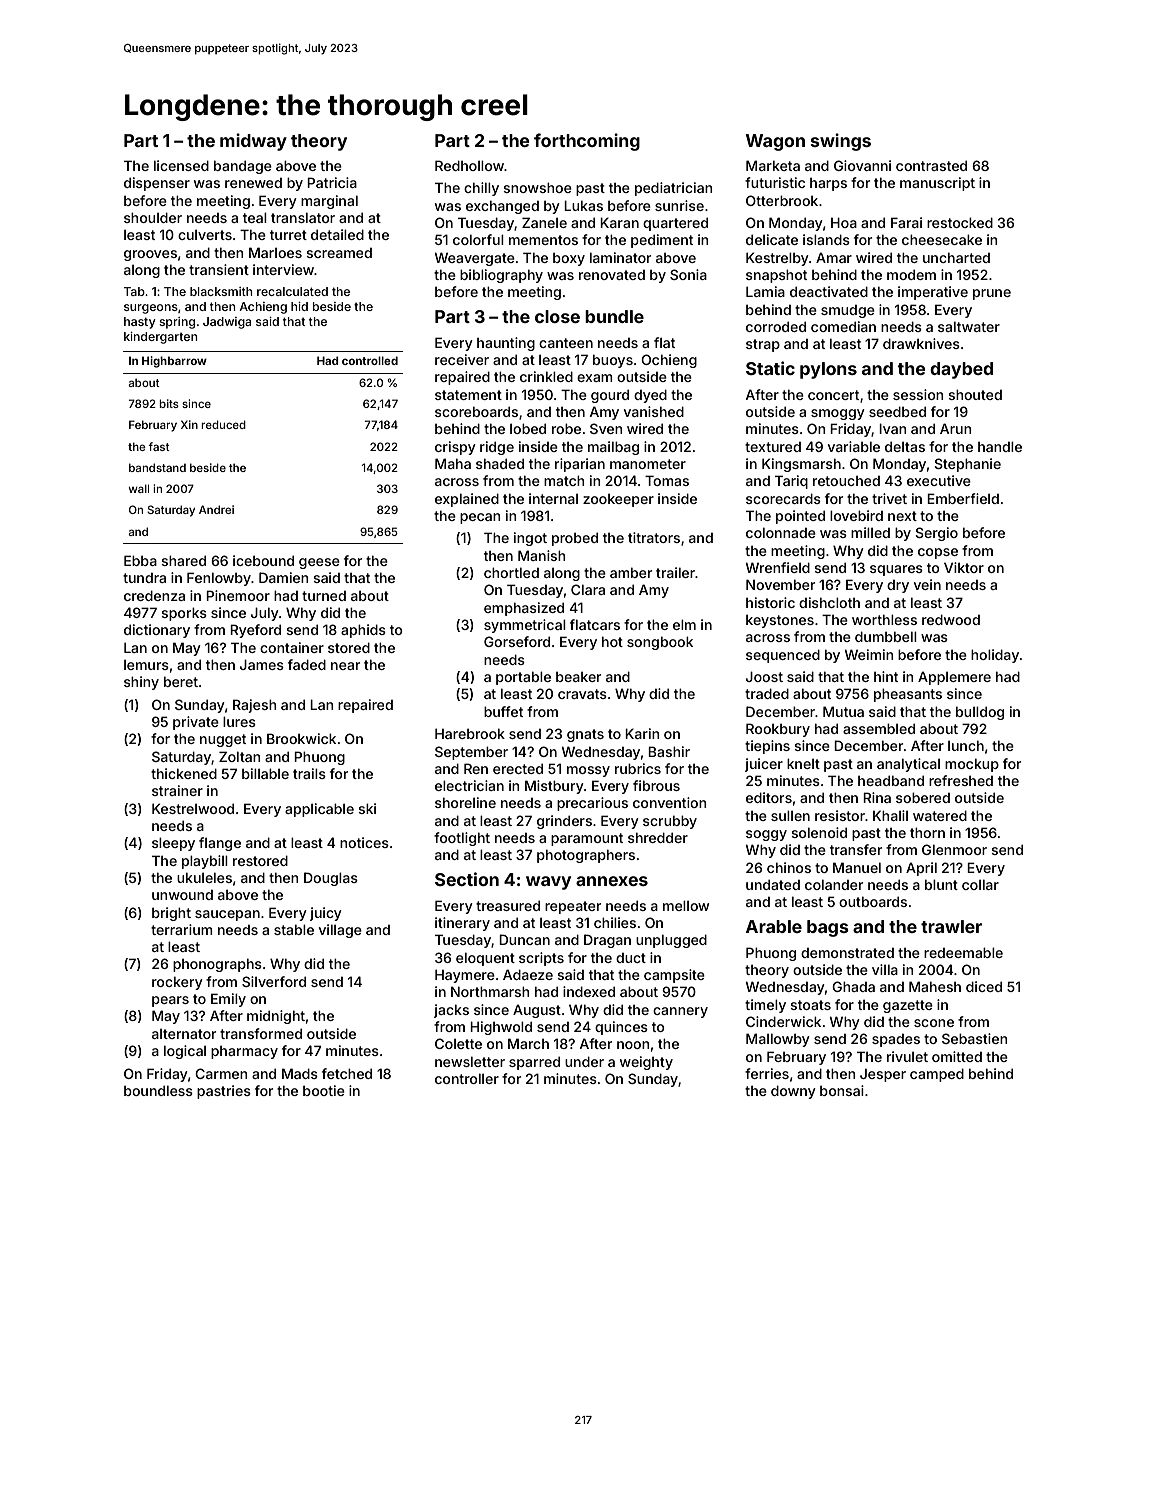 Image resolution: width=1149 pixels, height=1487 pixels. What do you see at coordinates (170, 1001) in the screenshot?
I see `pears` at bounding box center [170, 1001].
